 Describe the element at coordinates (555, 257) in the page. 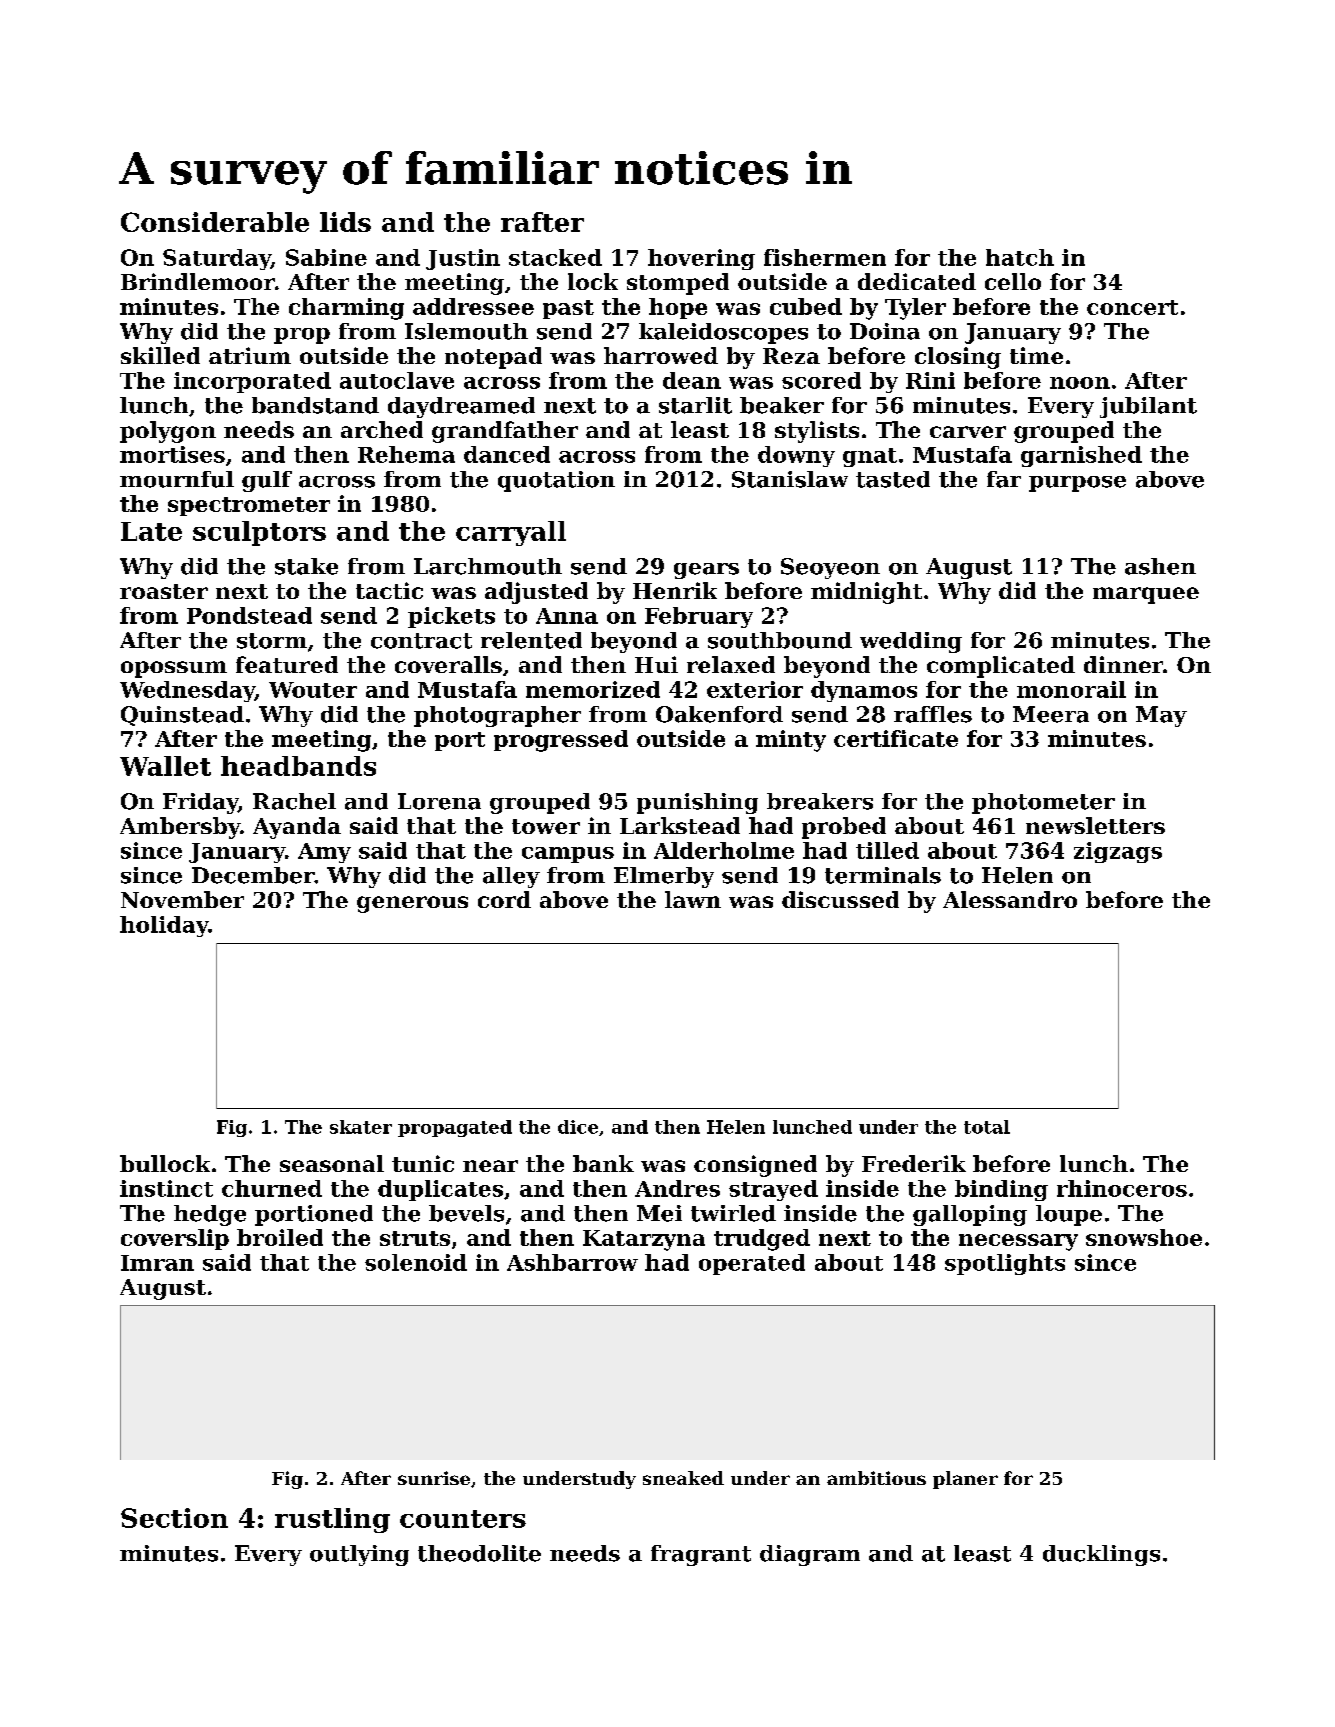

I see `stacked` at that location.
